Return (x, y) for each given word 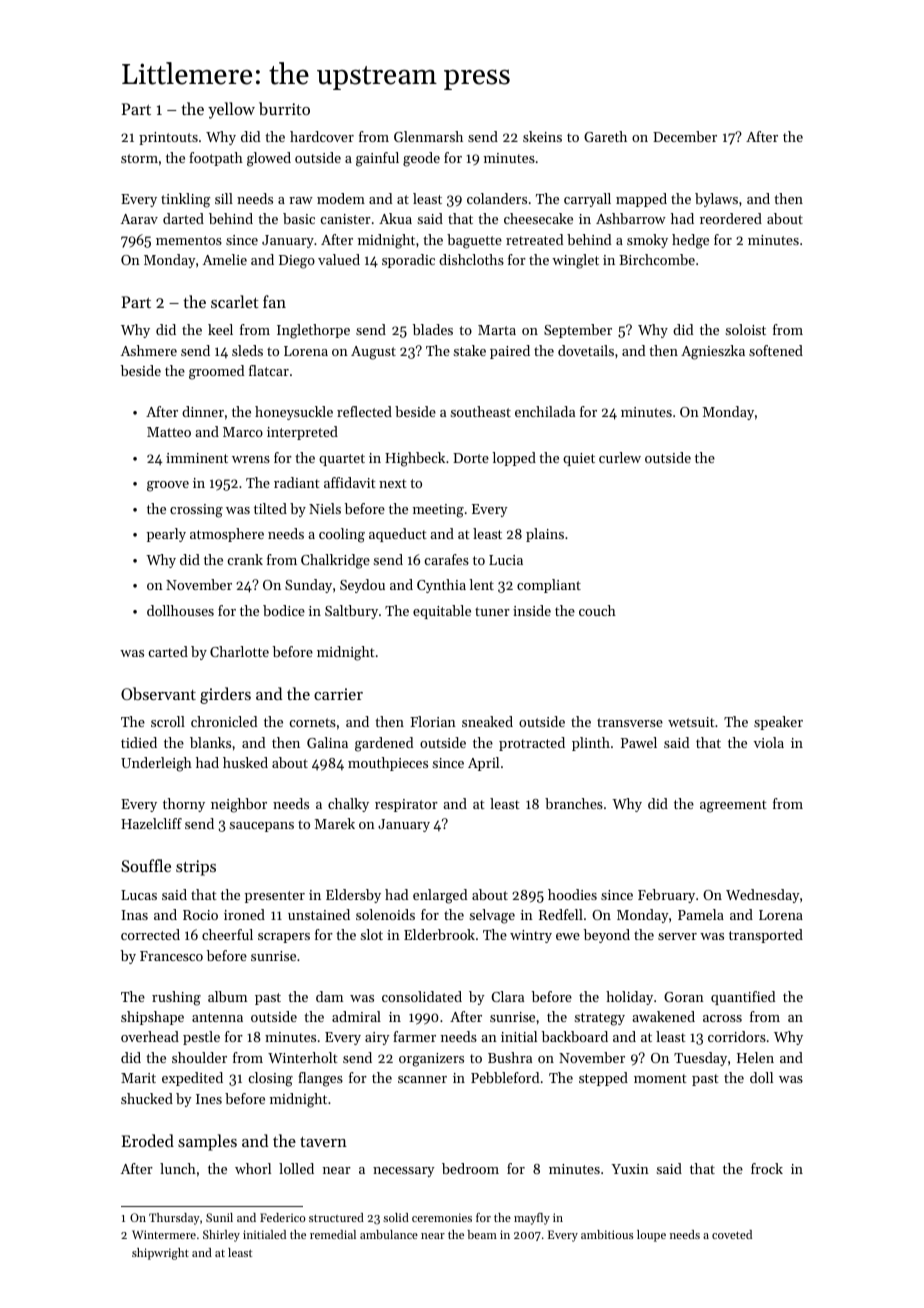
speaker (778, 723)
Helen (755, 1057)
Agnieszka (713, 352)
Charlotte (239, 651)
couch (597, 610)
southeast (481, 411)
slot (372, 934)
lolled (296, 1168)
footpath (216, 159)
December (685, 136)
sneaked (487, 721)
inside (532, 610)
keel (220, 329)
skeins (542, 136)
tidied (139, 742)
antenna (217, 1017)
